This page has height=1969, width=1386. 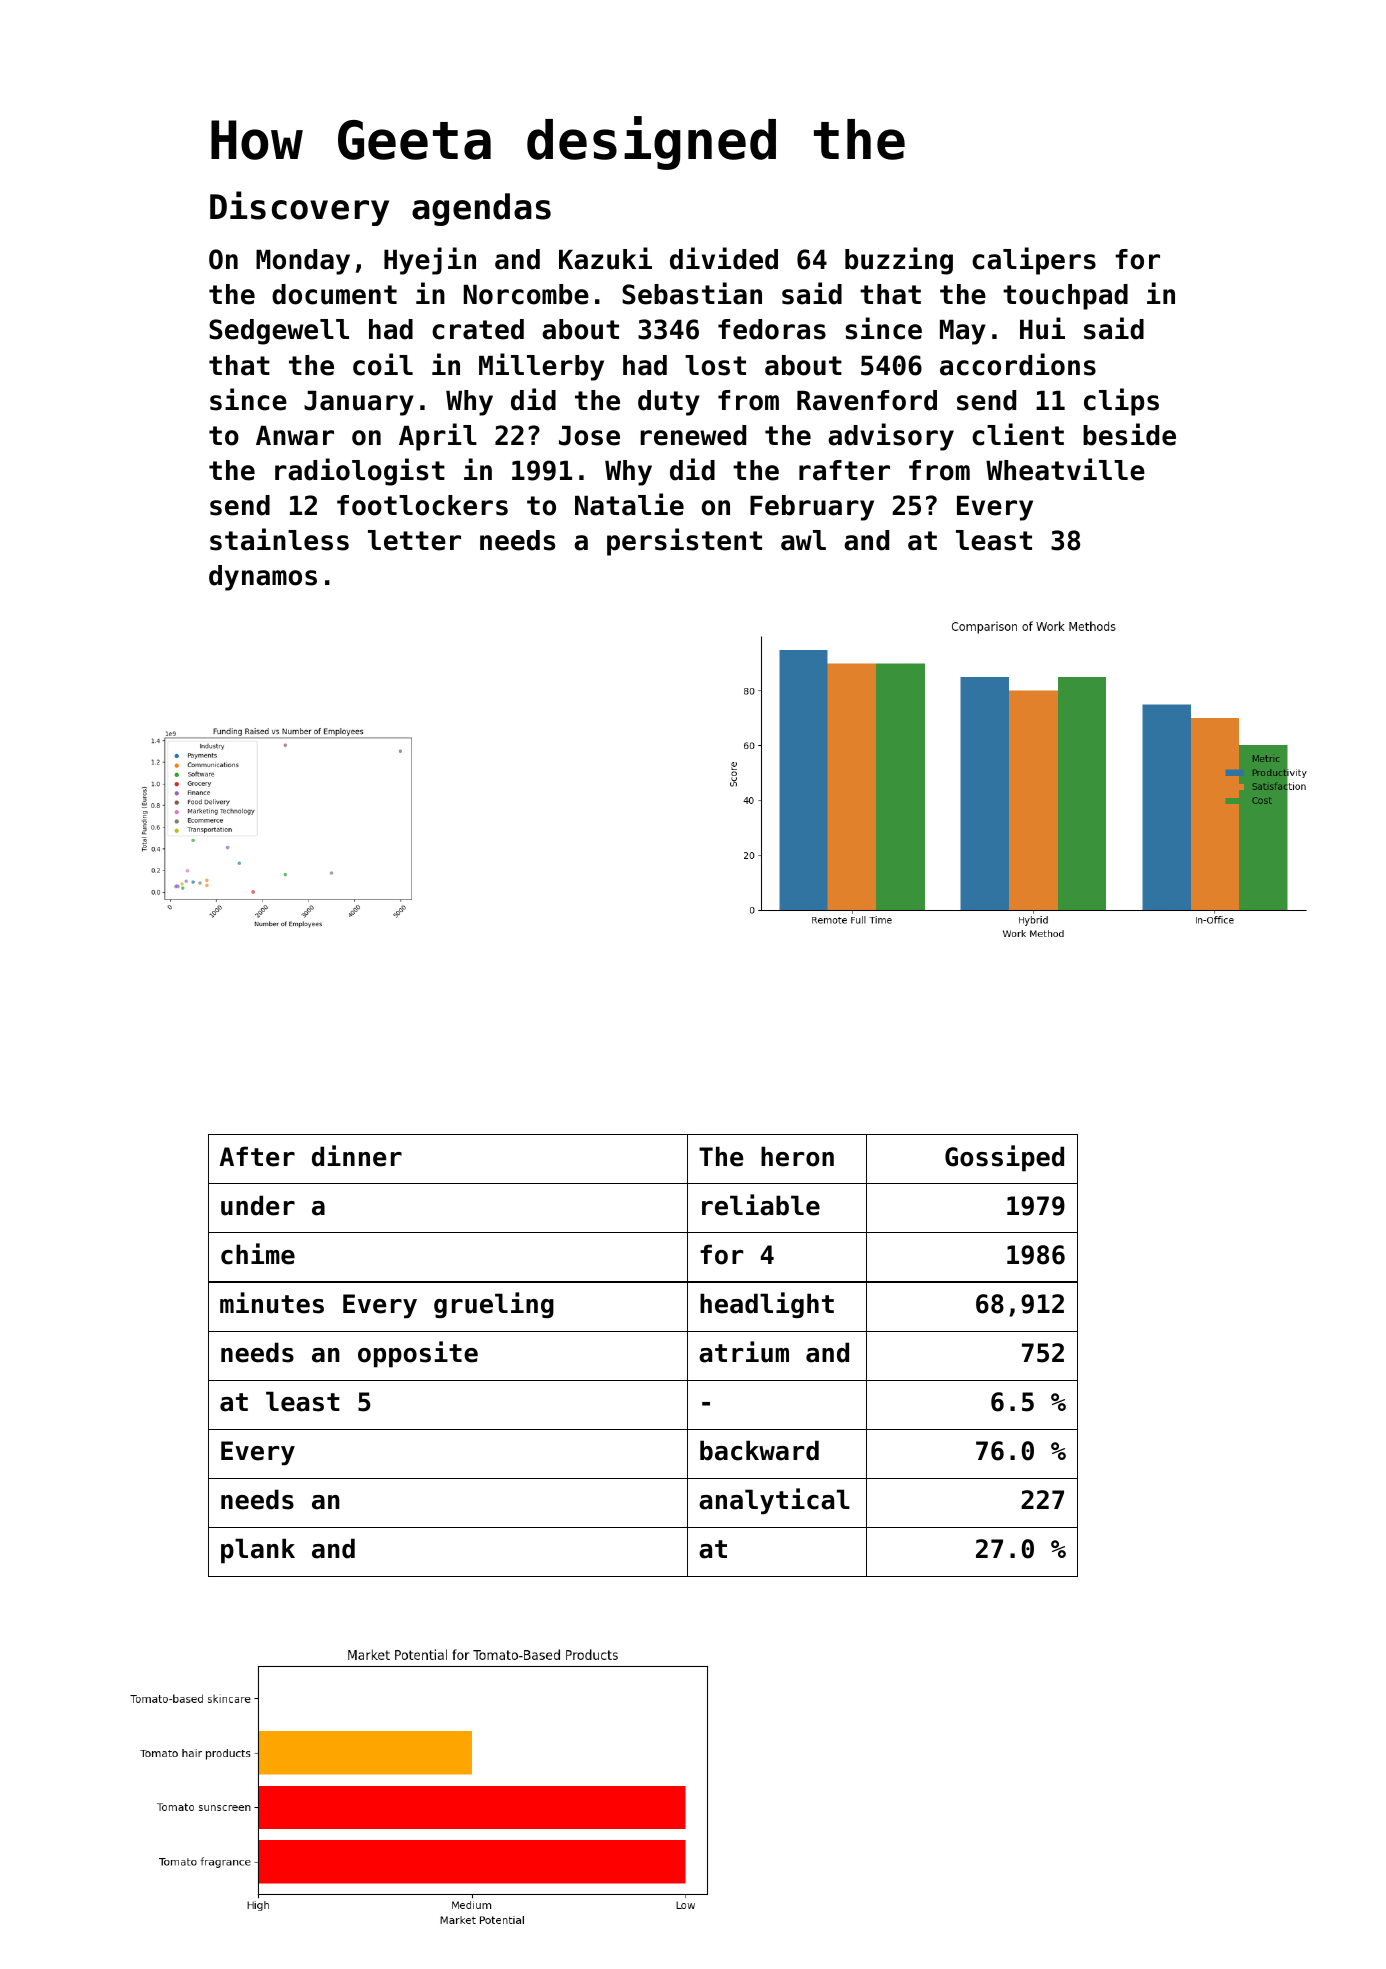 What do you see at coordinates (629, 504) in the page?
I see `Natalie` at bounding box center [629, 504].
